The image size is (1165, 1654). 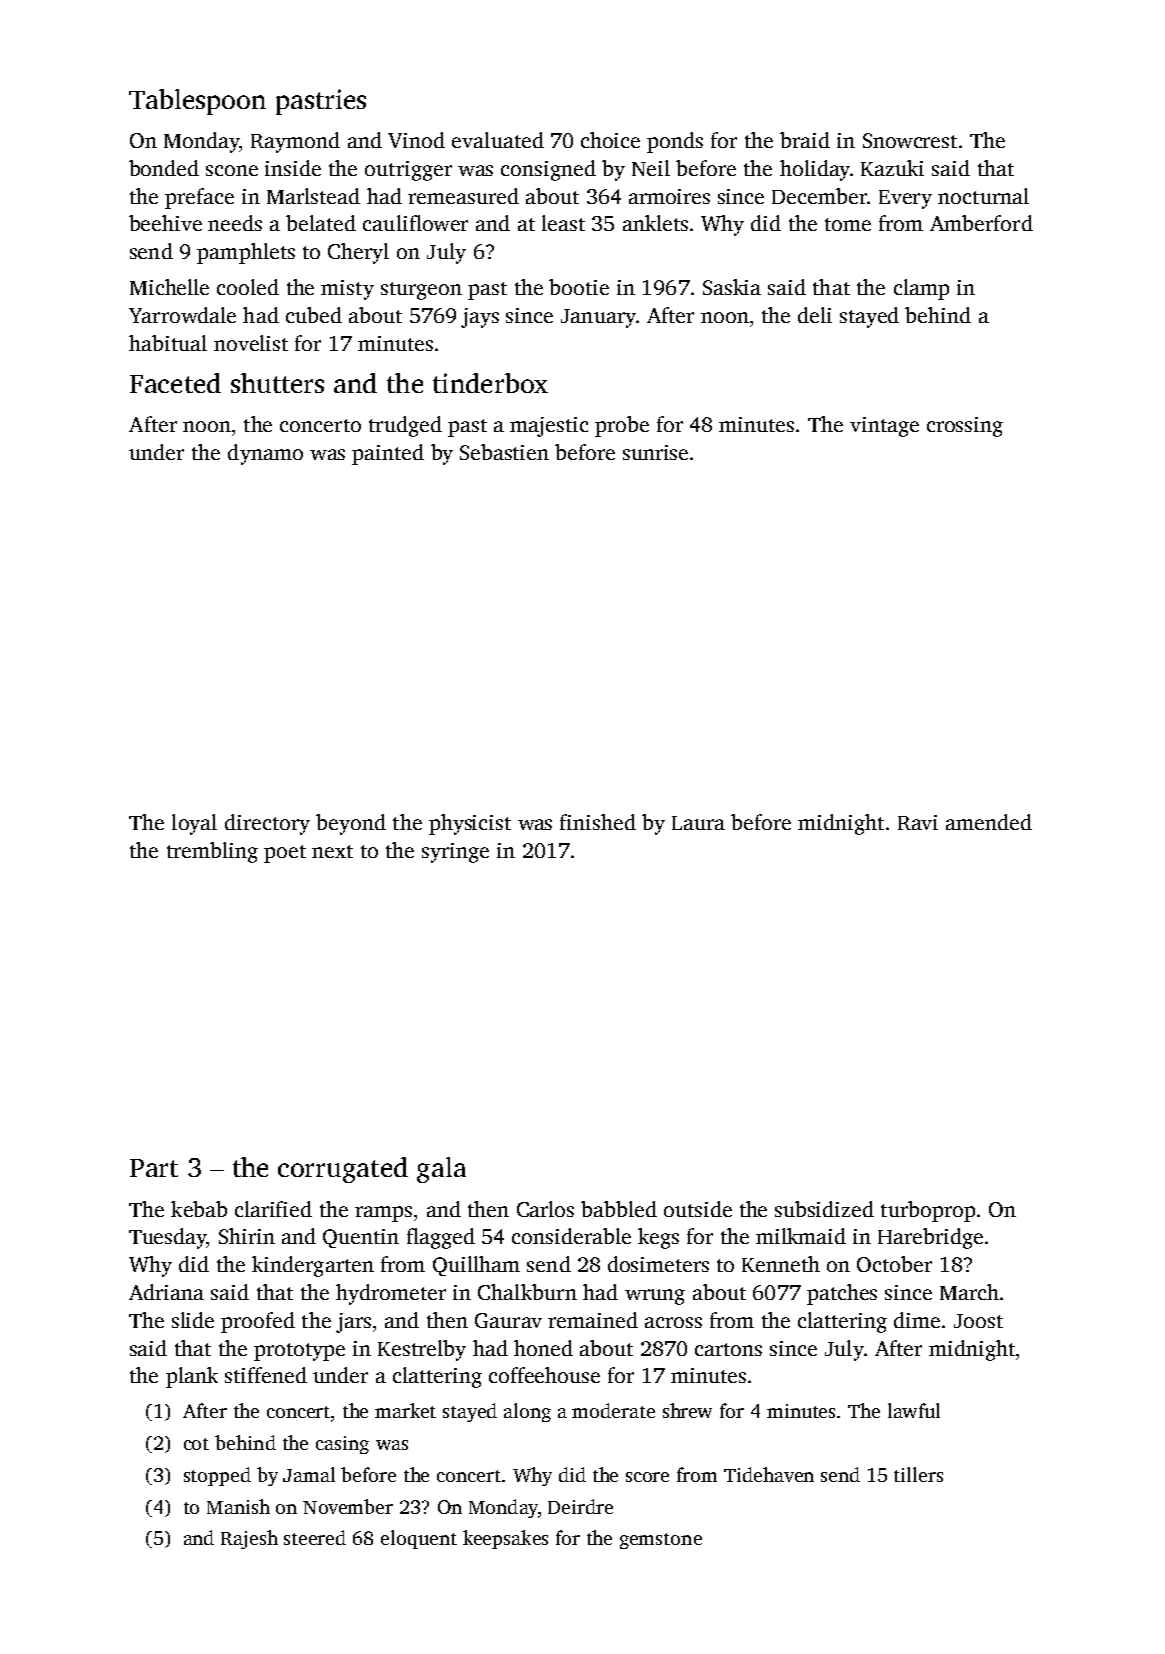 What do you see at coordinates (593, 1320) in the document?
I see `remained` at bounding box center [593, 1320].
